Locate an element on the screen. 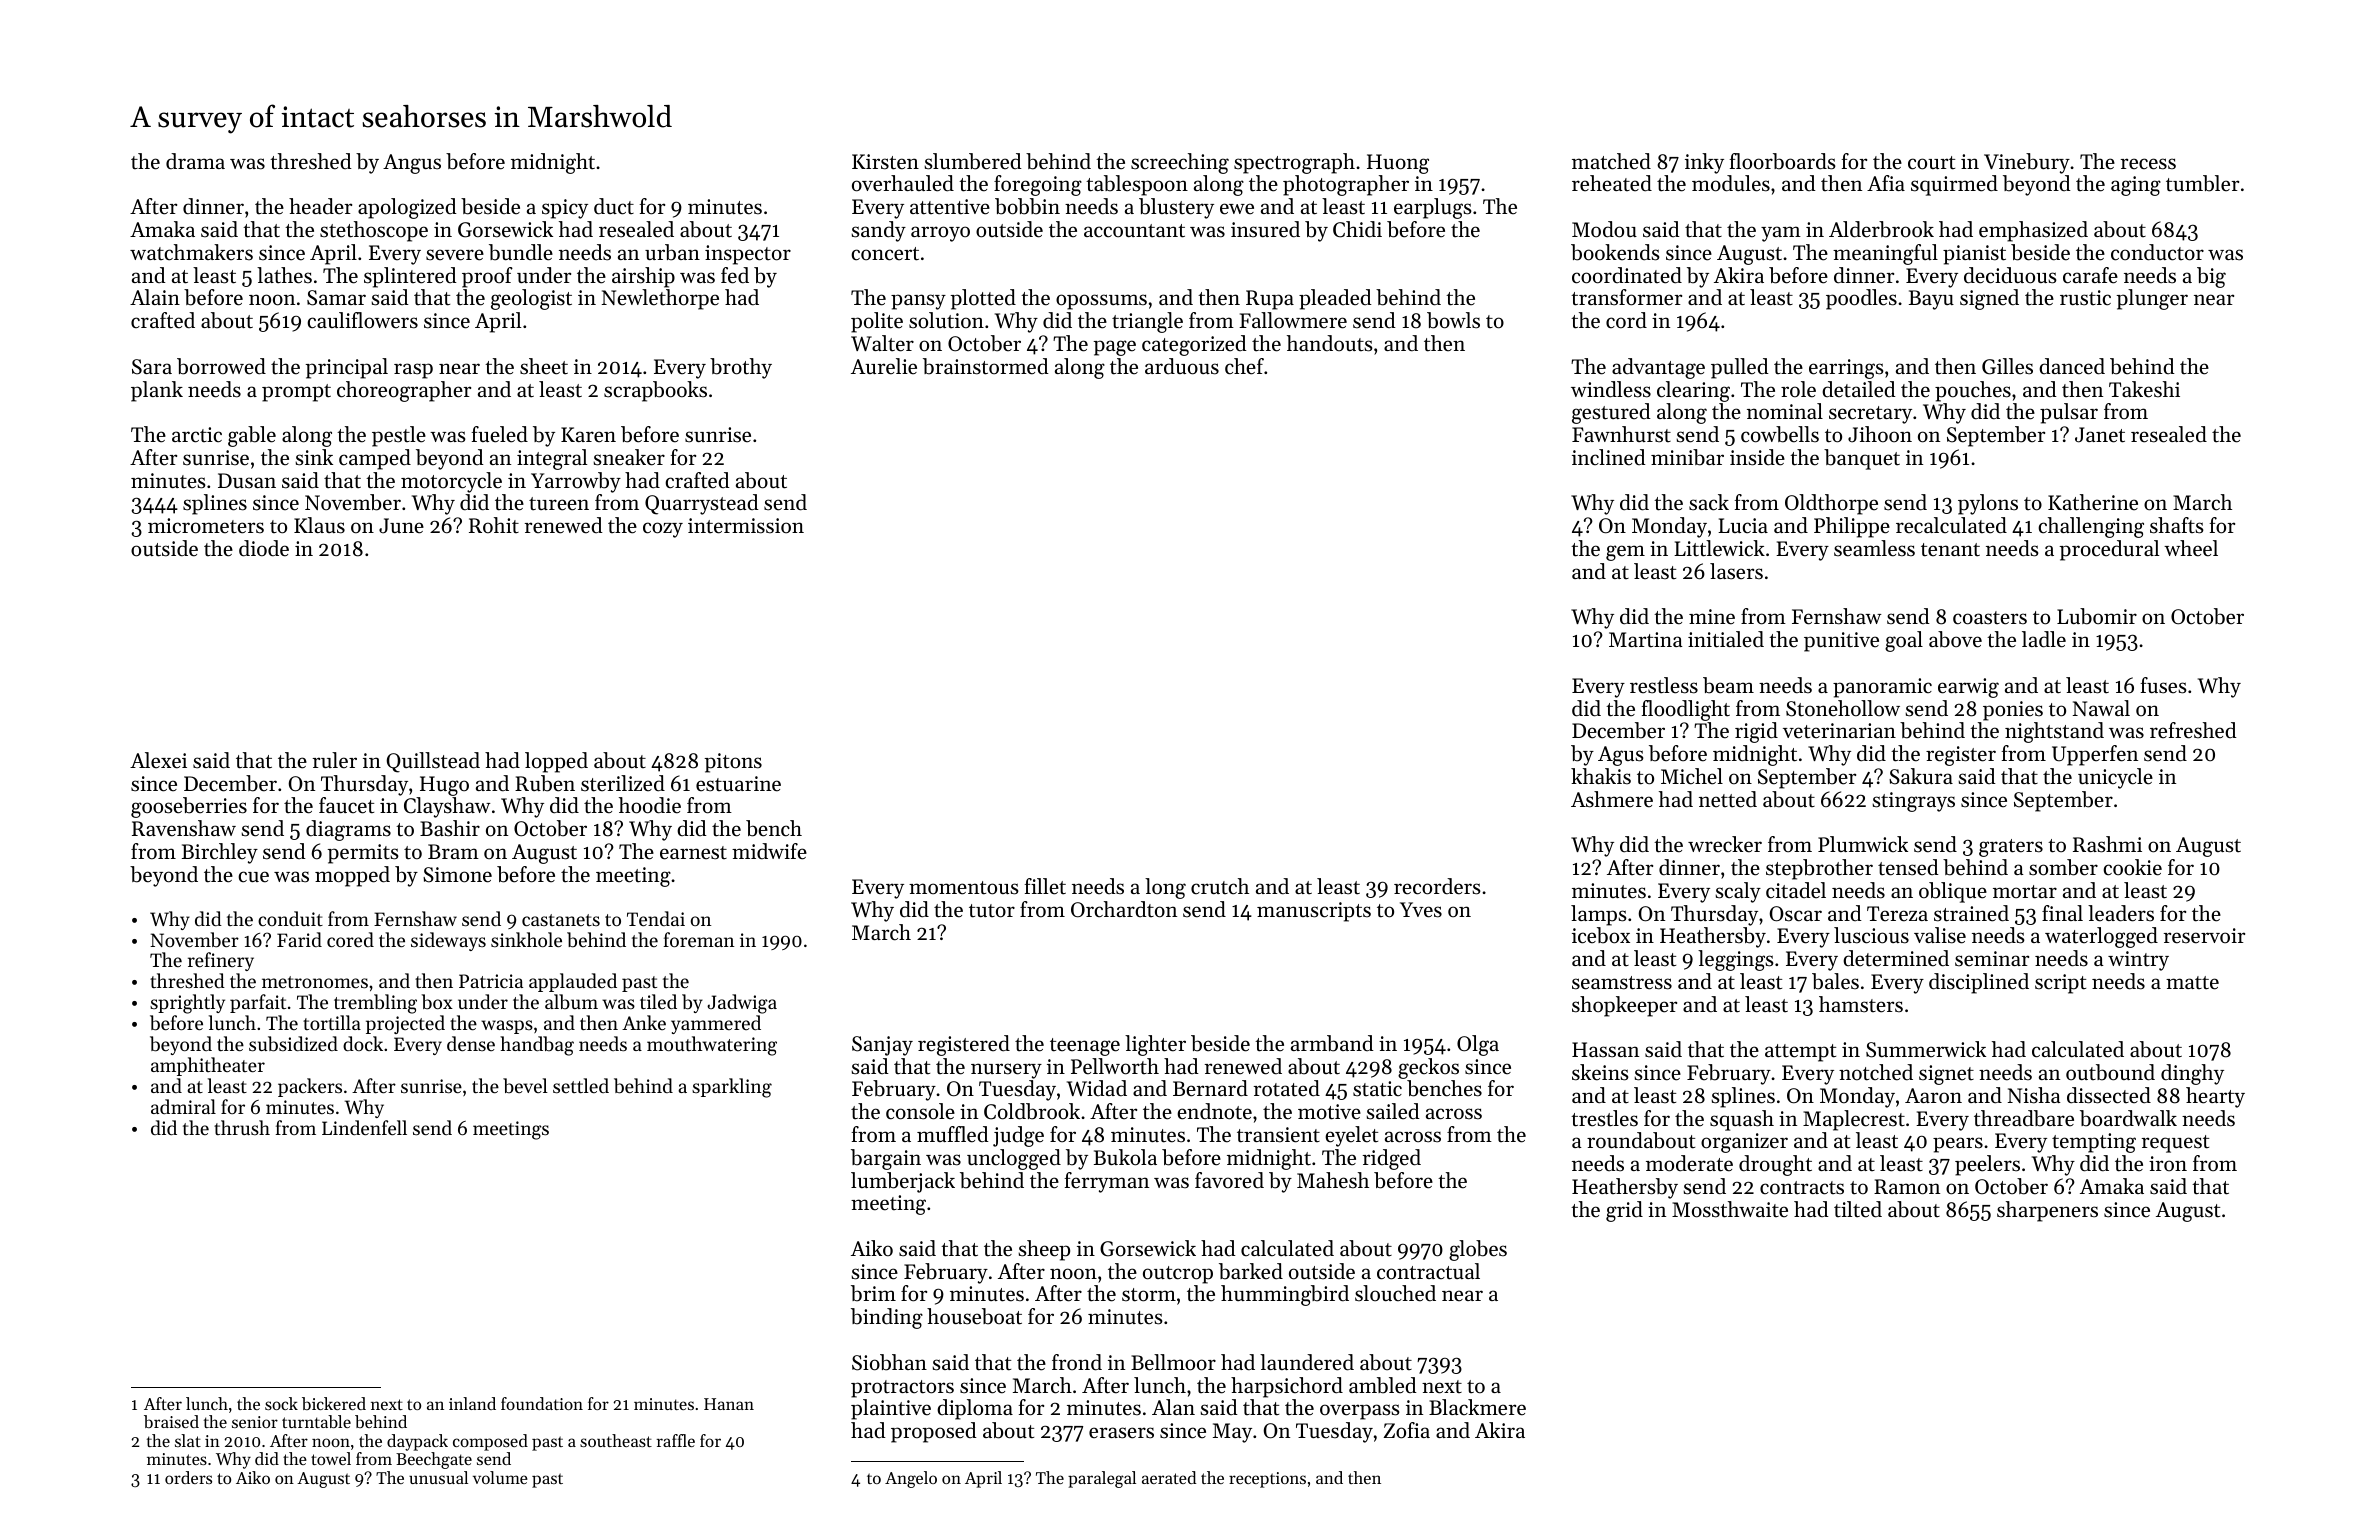 The width and height of the screenshot is (2380, 1540). Chidi is located at coordinates (1357, 229).
